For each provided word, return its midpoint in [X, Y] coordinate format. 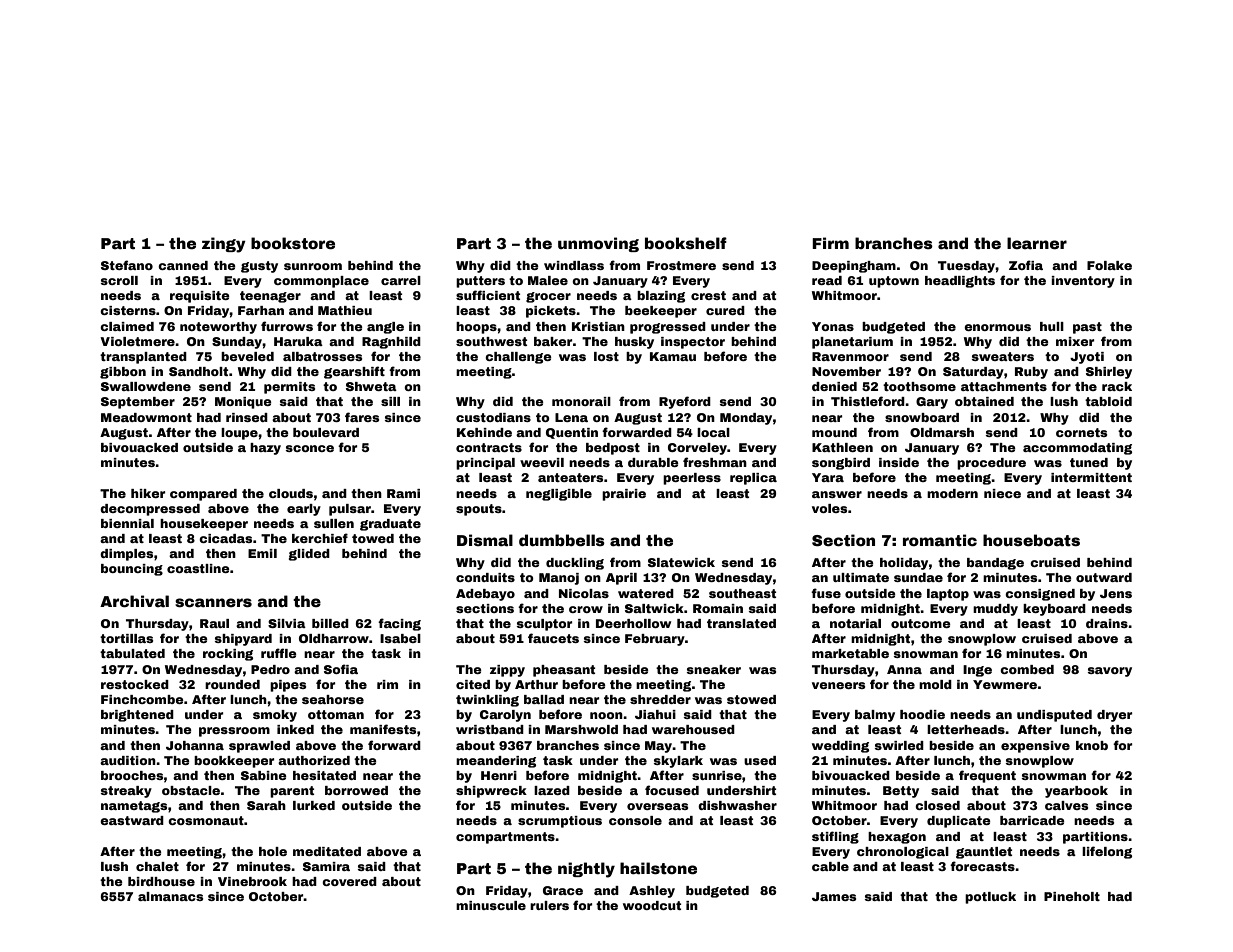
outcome [921, 623]
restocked [135, 684]
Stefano [127, 265]
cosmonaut [206, 820]
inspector [693, 343]
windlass [574, 265]
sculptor [545, 625]
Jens [1116, 593]
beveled [247, 356]
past [1087, 328]
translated [741, 623]
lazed [552, 790]
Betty [901, 792]
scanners [213, 602]
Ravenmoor [850, 356]
